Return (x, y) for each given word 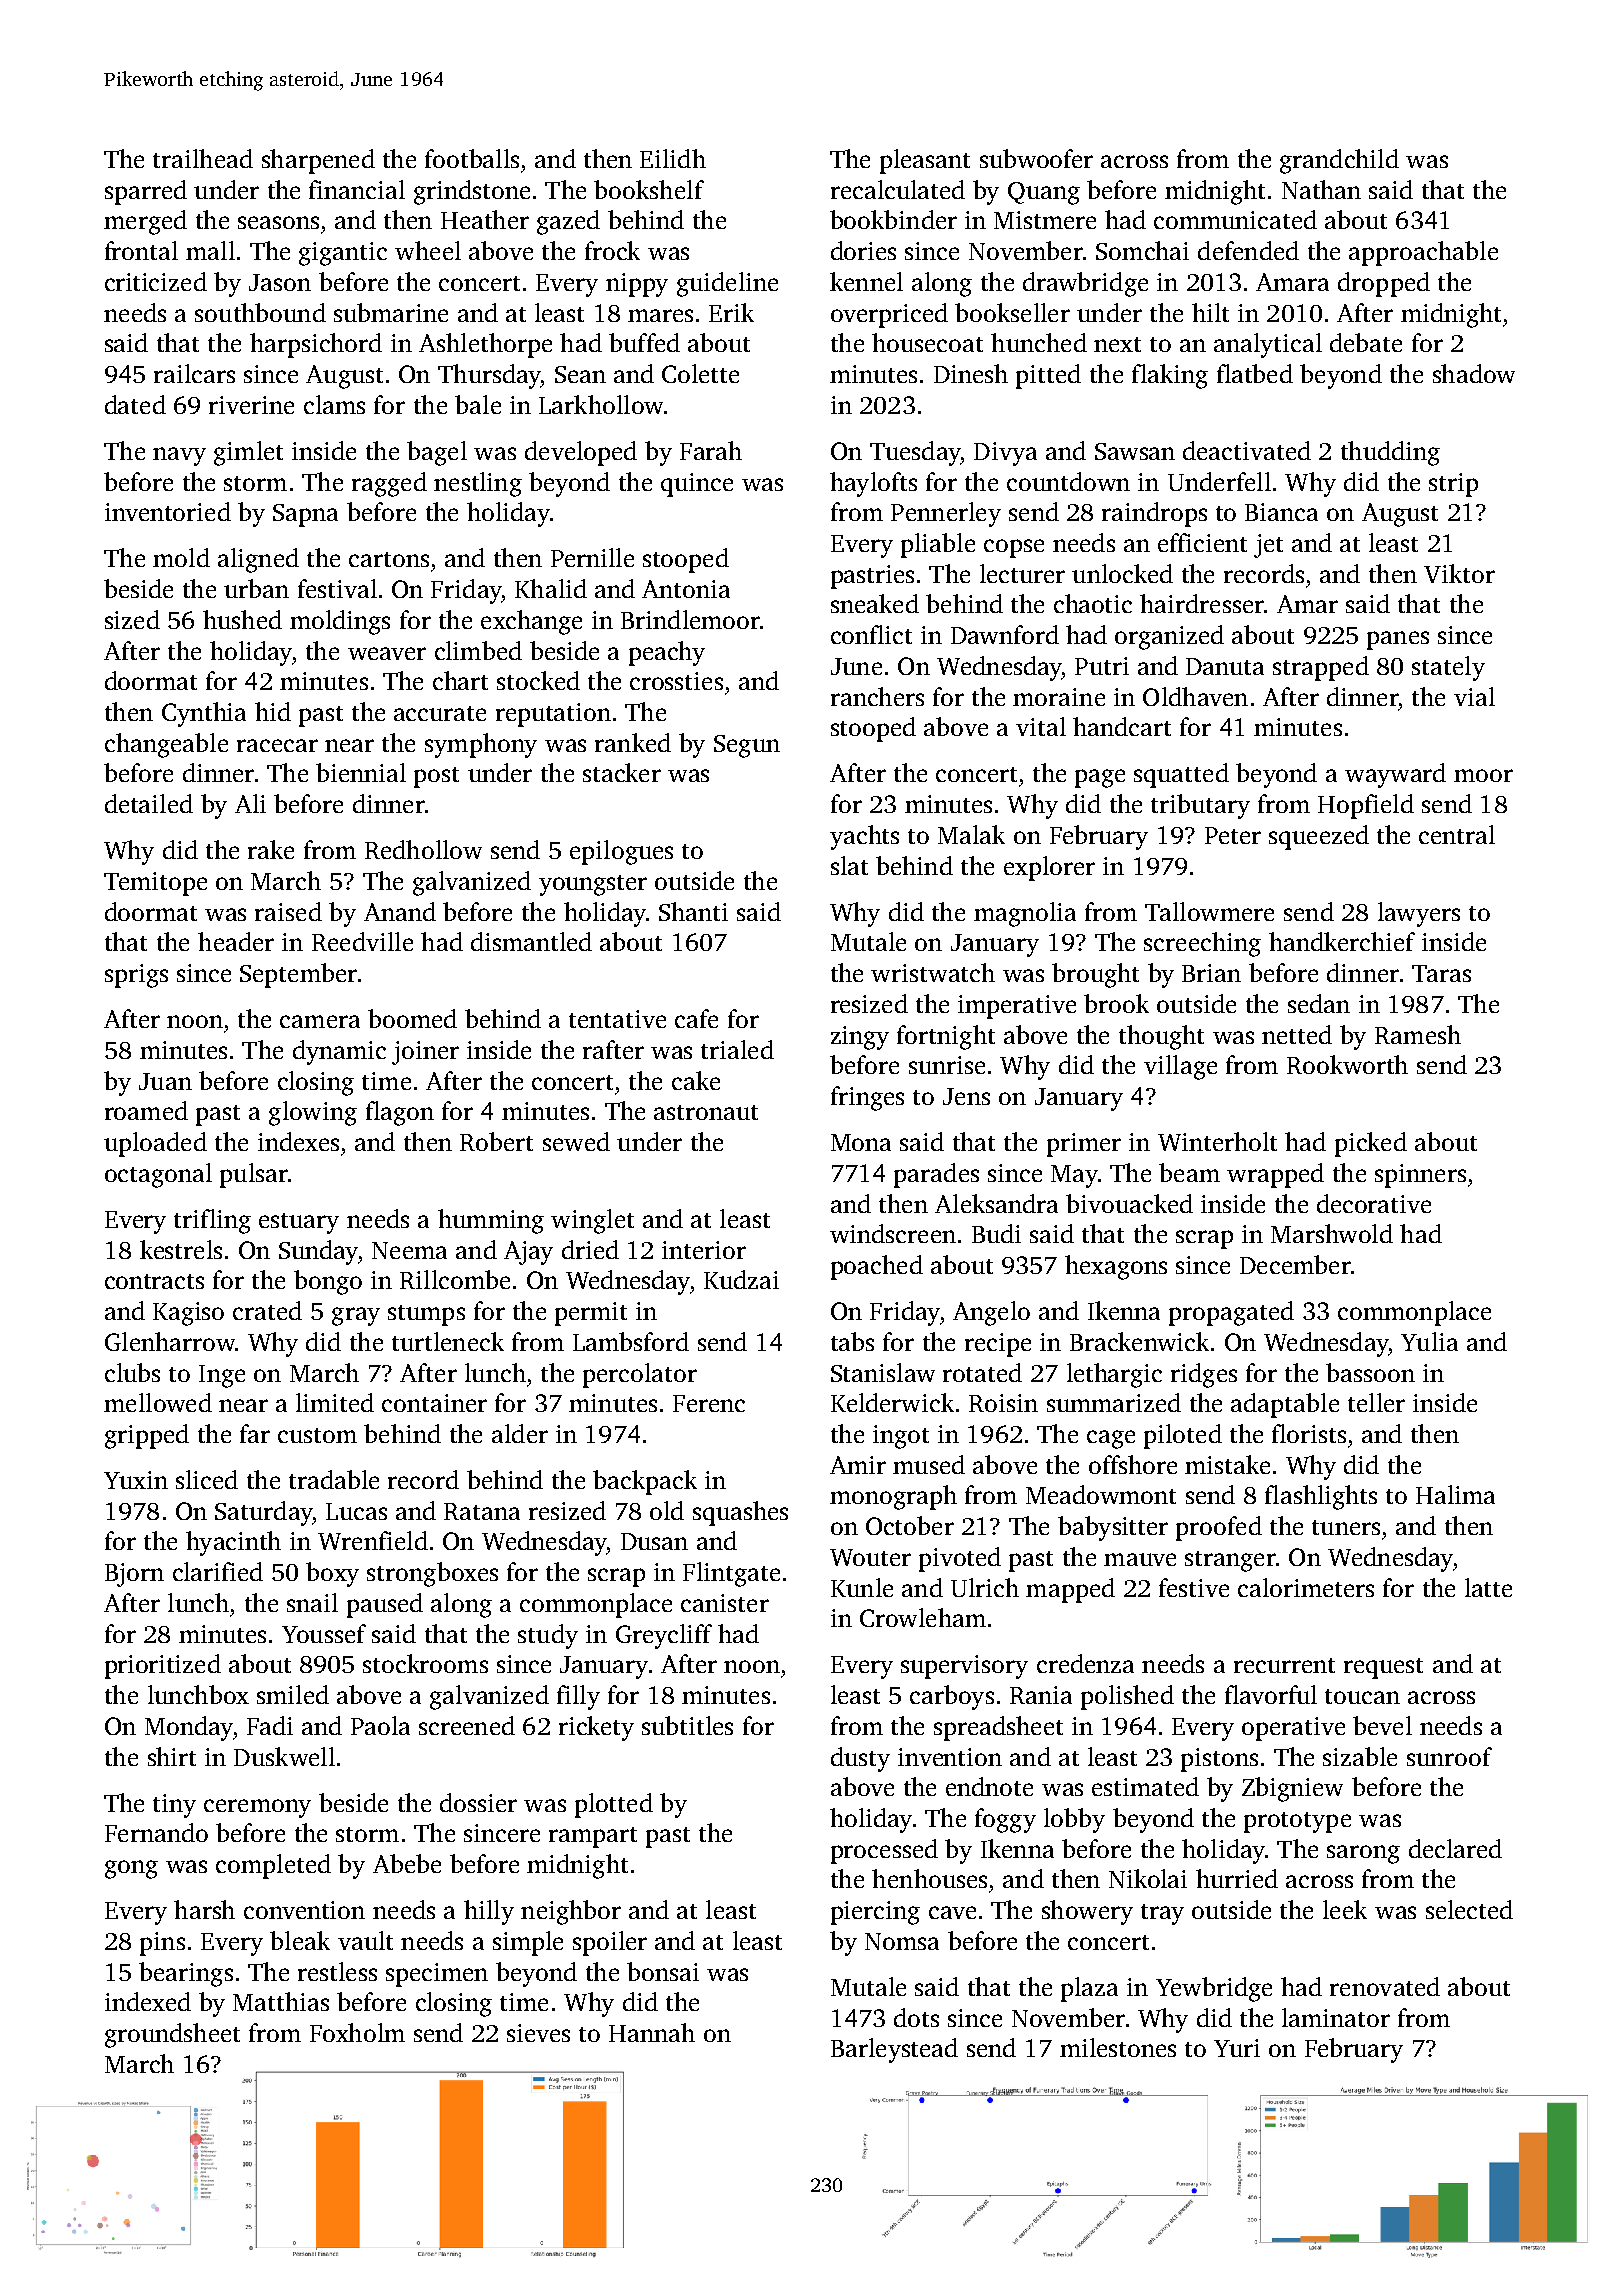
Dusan (654, 1541)
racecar (277, 745)
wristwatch (933, 972)
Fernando (156, 1832)
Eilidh (673, 158)
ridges (1204, 1375)
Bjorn (134, 1575)
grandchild (1339, 161)
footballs (472, 158)
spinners (1420, 1176)
